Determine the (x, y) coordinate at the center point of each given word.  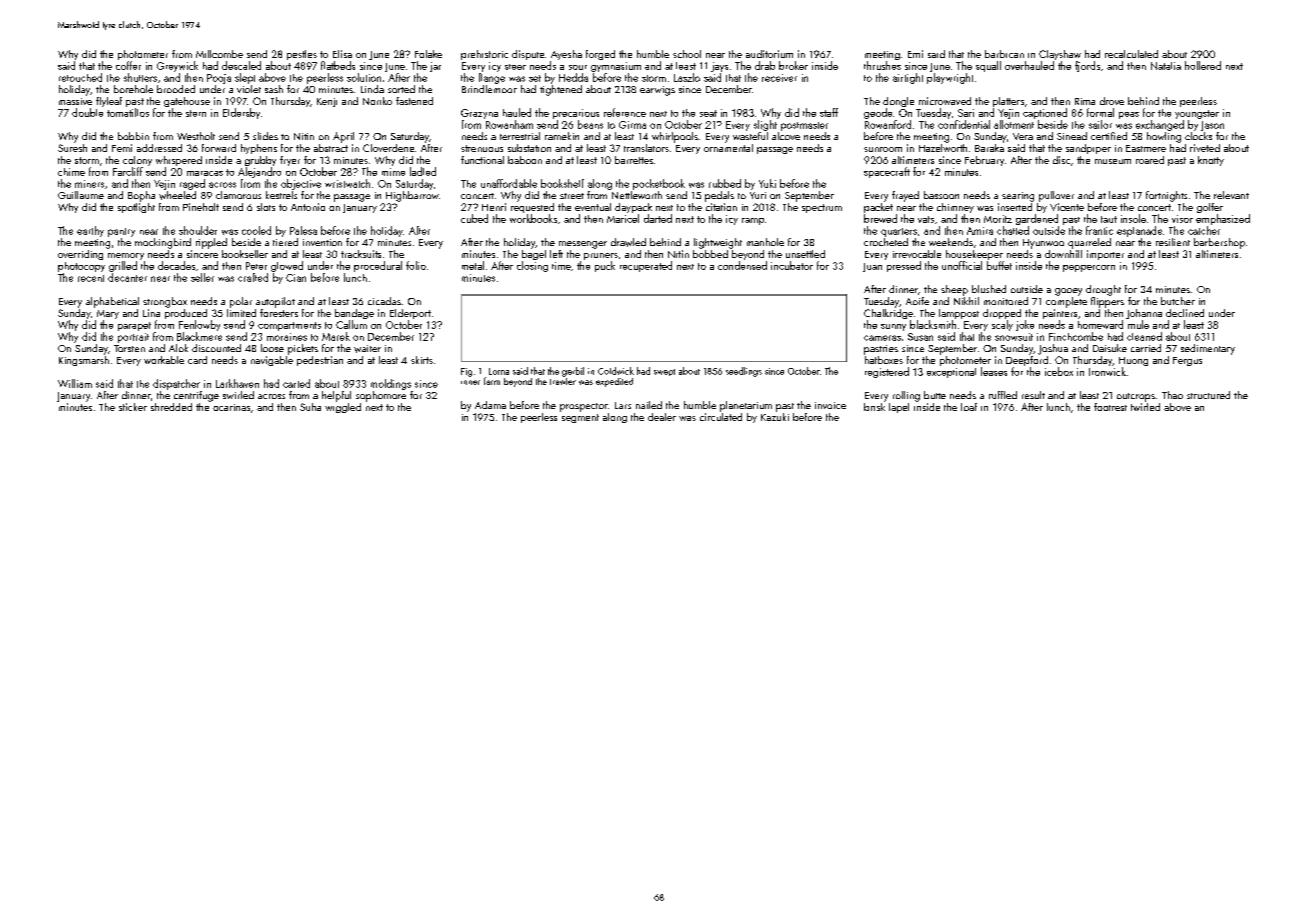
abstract (331, 148)
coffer (128, 65)
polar (241, 302)
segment (580, 418)
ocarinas (231, 407)
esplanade (1139, 231)
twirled (1145, 407)
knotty (1211, 161)
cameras (882, 338)
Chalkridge (888, 314)
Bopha (141, 196)
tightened (561, 90)
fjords (1087, 66)
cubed (474, 218)
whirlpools (675, 137)
